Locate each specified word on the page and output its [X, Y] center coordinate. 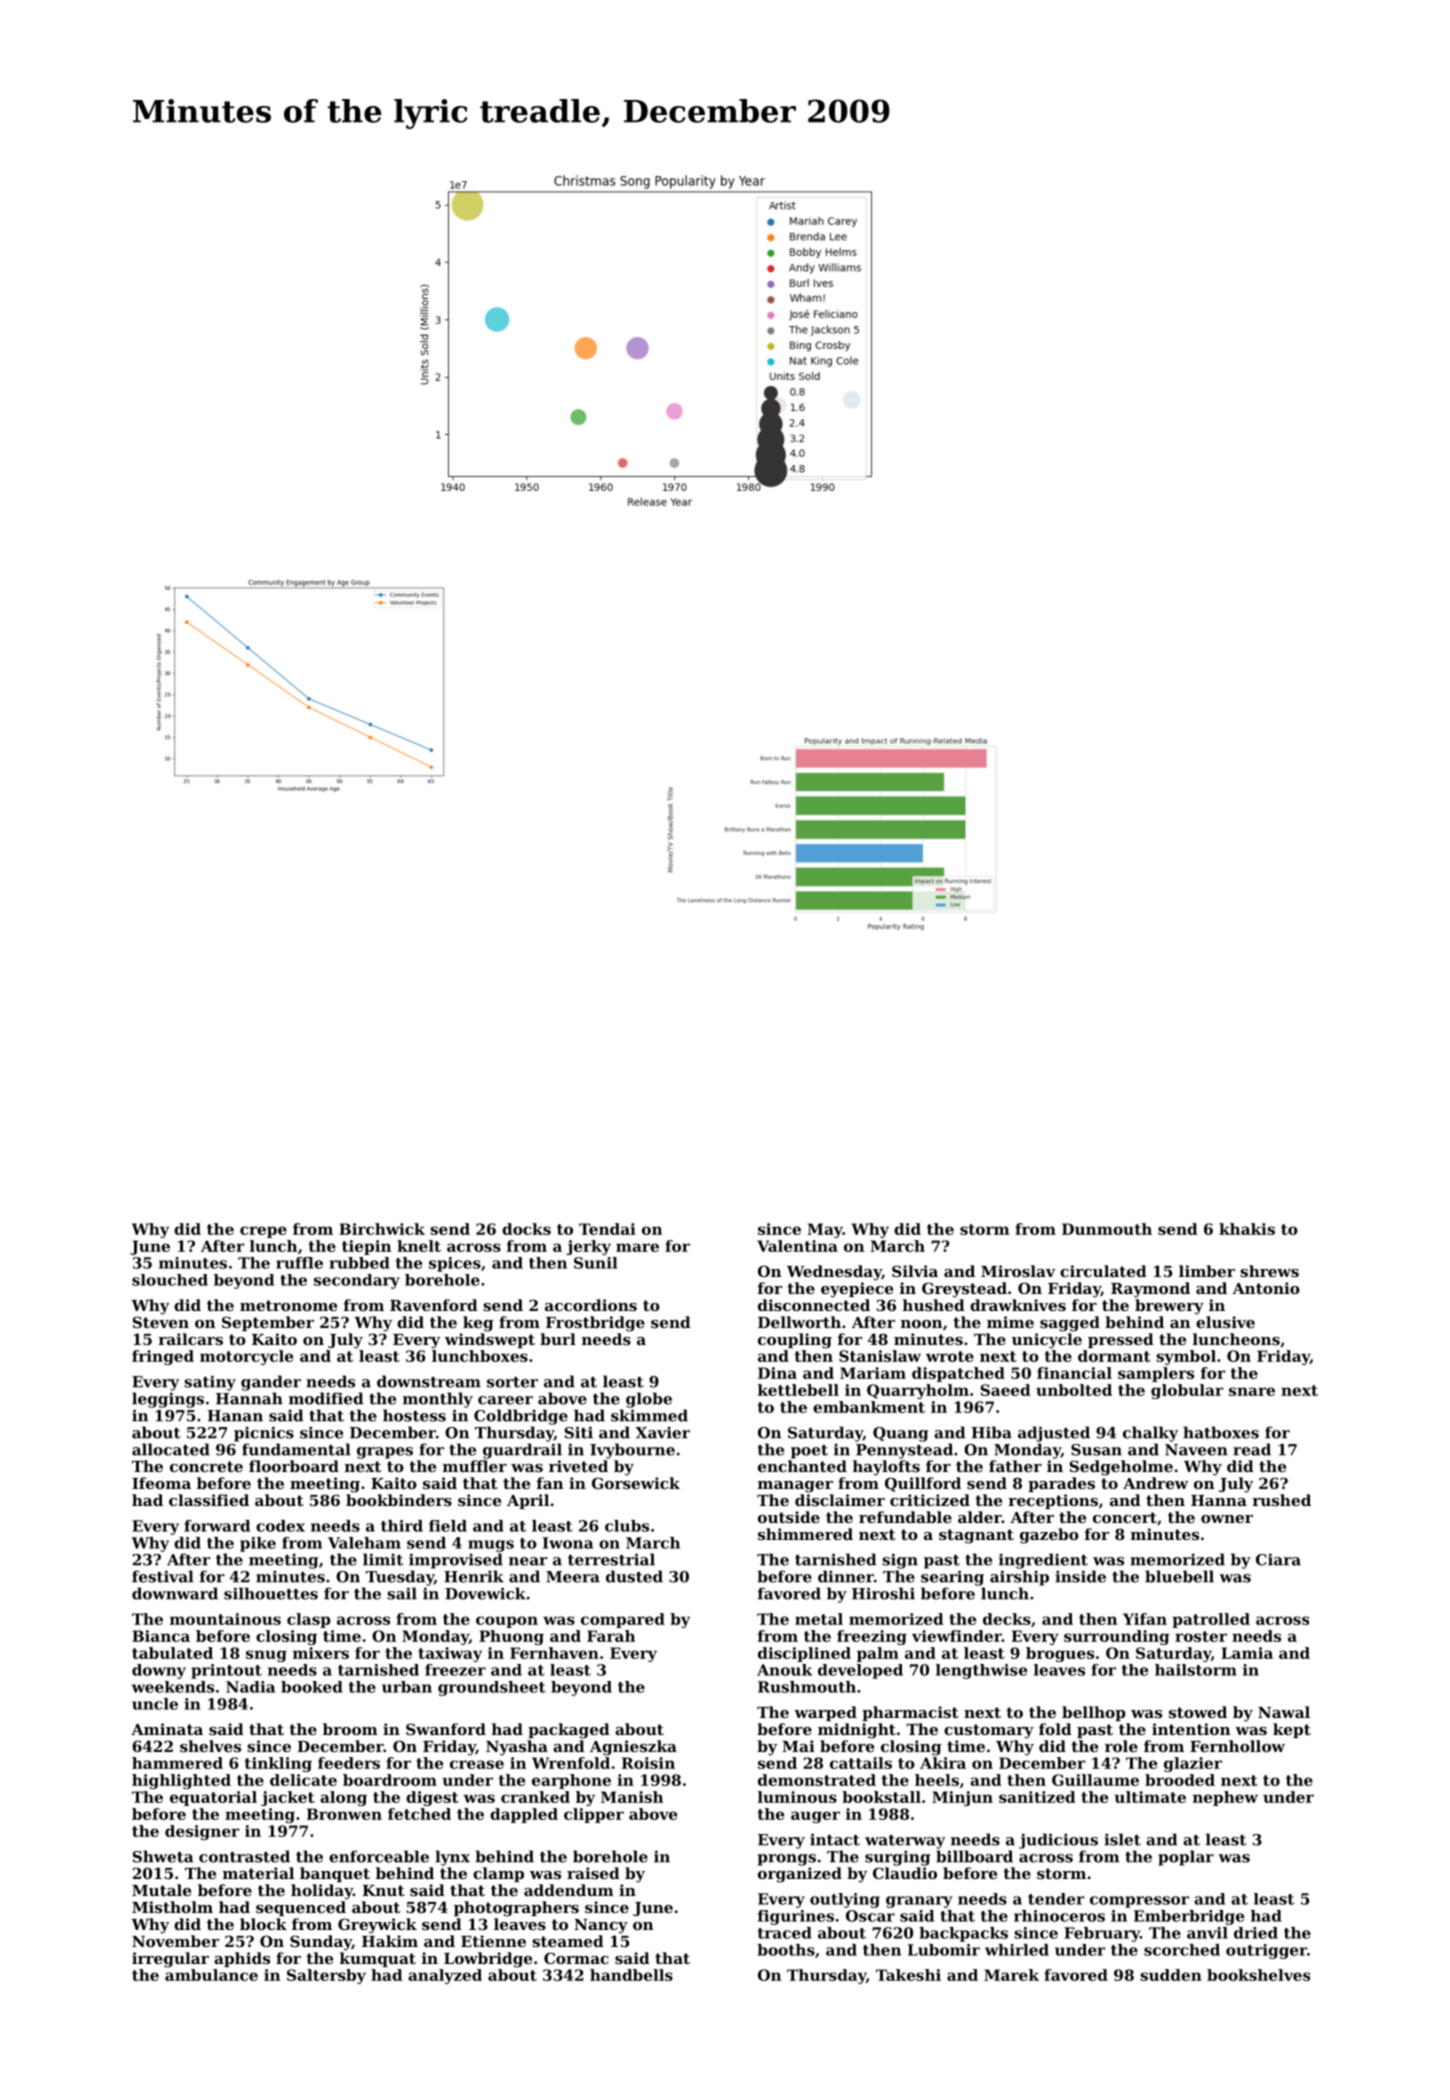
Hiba [991, 1432]
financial [1074, 1373]
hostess [414, 1415]
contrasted [244, 1856]
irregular [170, 1960]
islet [1122, 1839]
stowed [1198, 1712]
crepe [263, 1232]
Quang [900, 1434]
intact [835, 1839]
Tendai [607, 1229]
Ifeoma [161, 1483]
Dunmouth [1107, 1229]
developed [860, 1671]
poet [809, 1452]
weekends [173, 1687]
